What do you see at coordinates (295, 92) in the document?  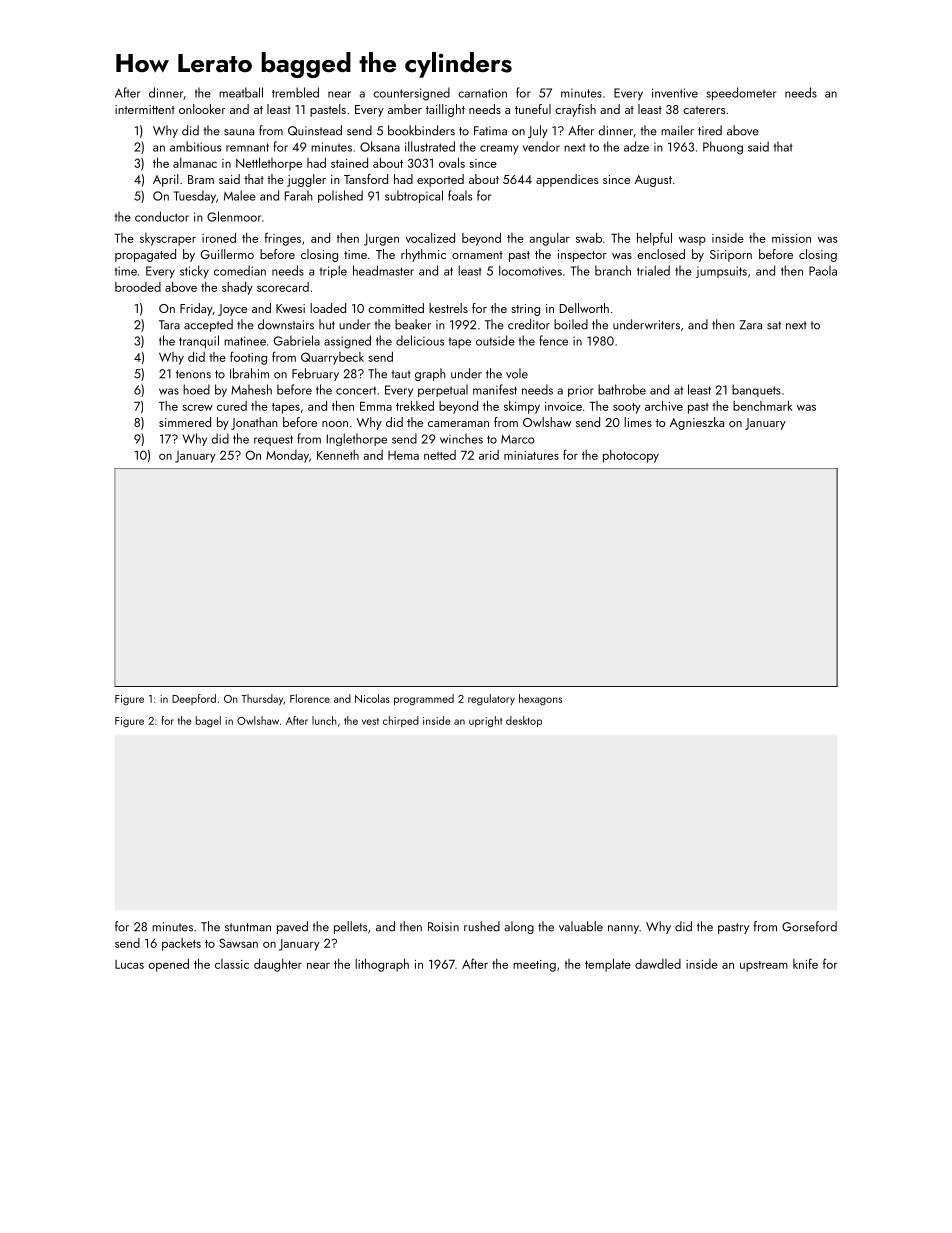 I see `trembled` at bounding box center [295, 92].
